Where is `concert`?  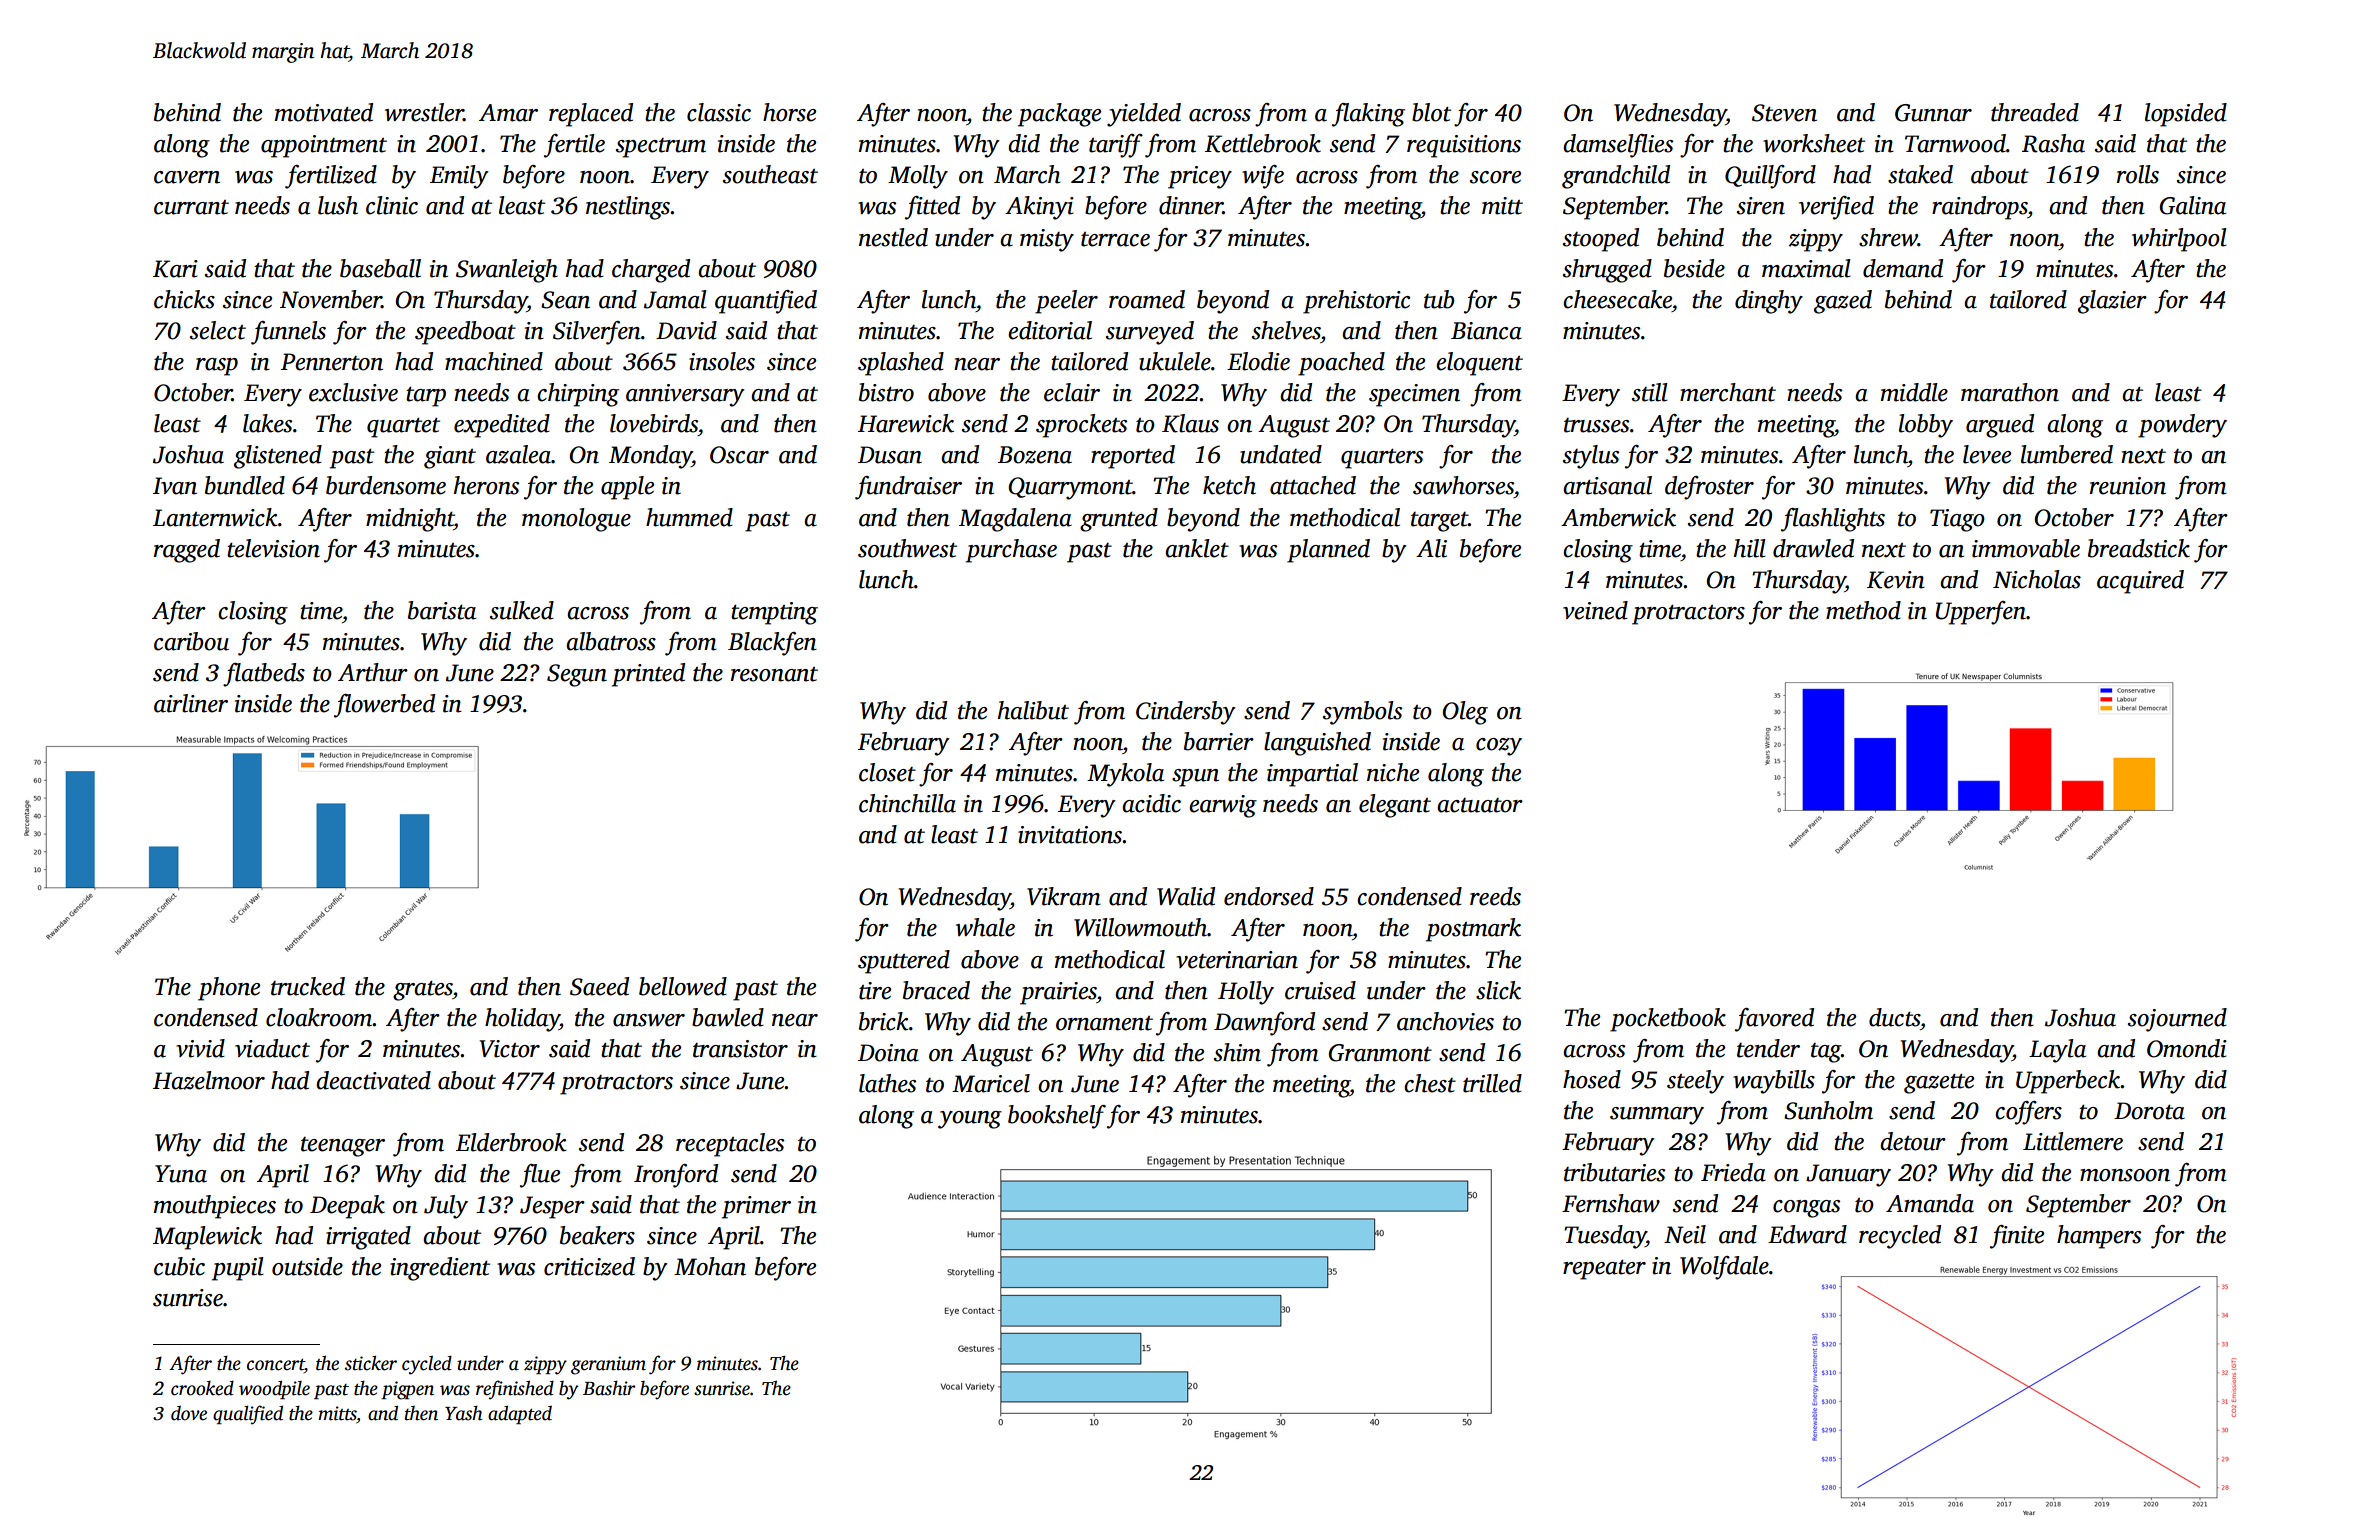 concert is located at coordinates (275, 1366).
